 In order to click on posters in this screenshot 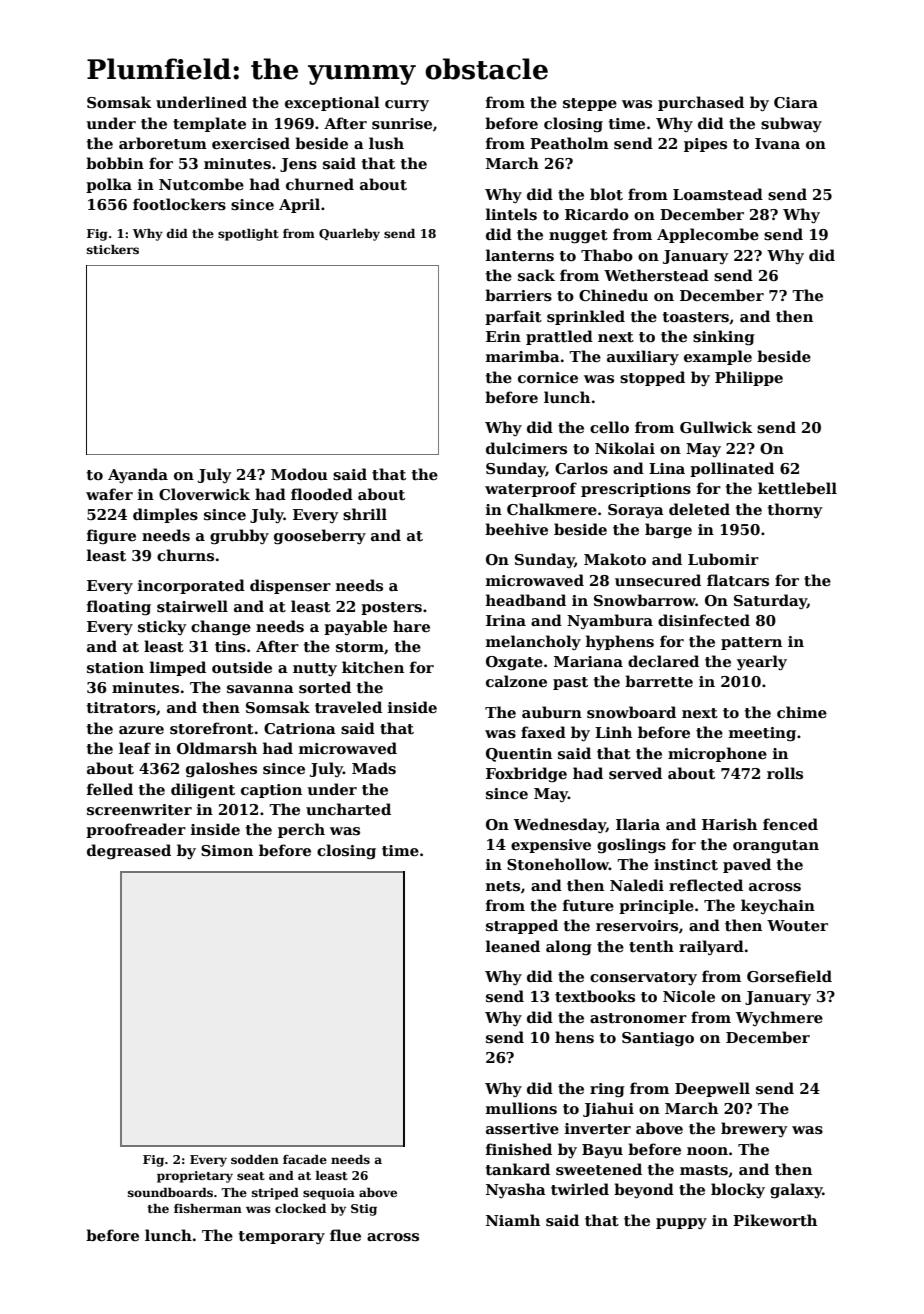, I will do `click(391, 608)`.
